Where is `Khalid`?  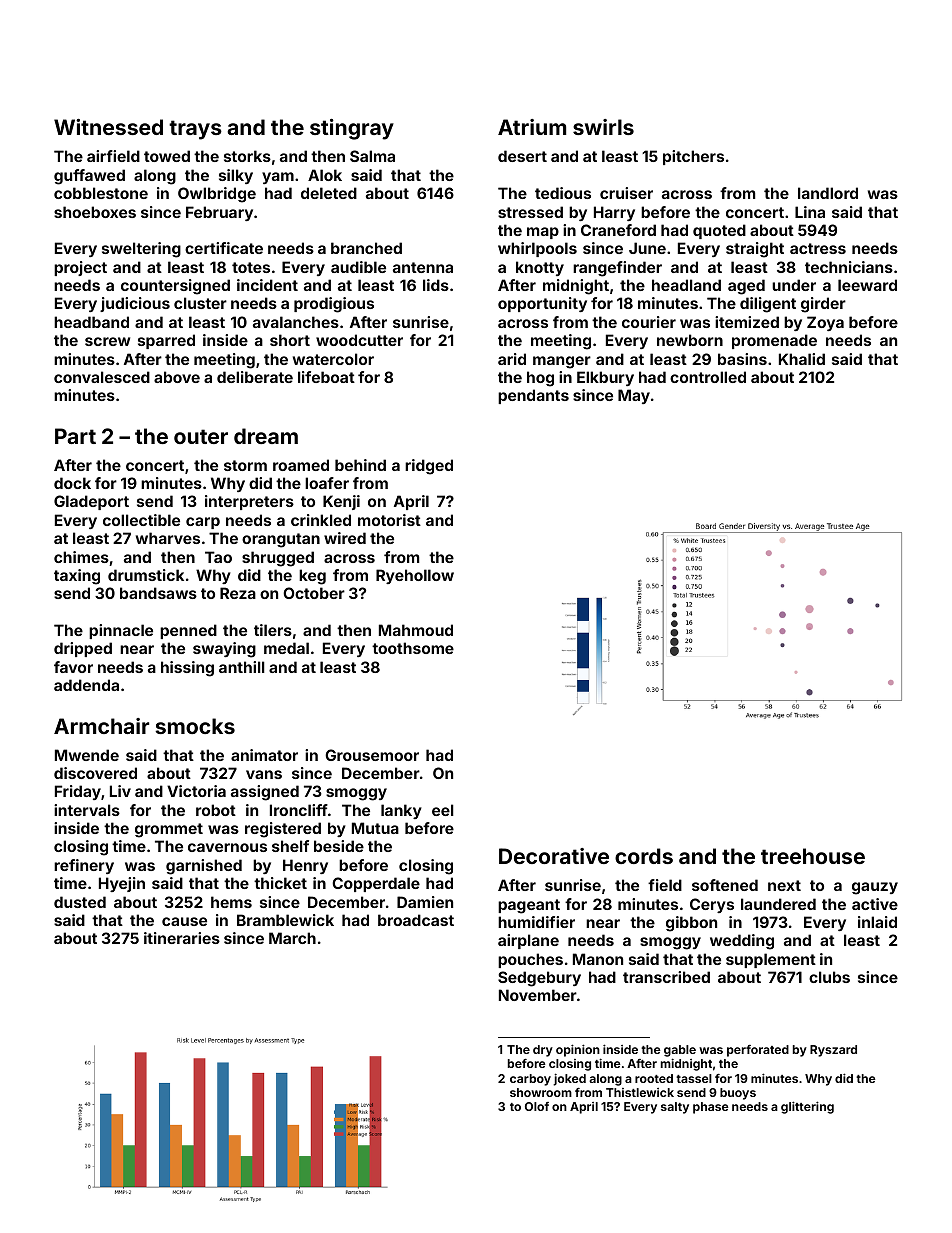
Khalid is located at coordinates (802, 359).
